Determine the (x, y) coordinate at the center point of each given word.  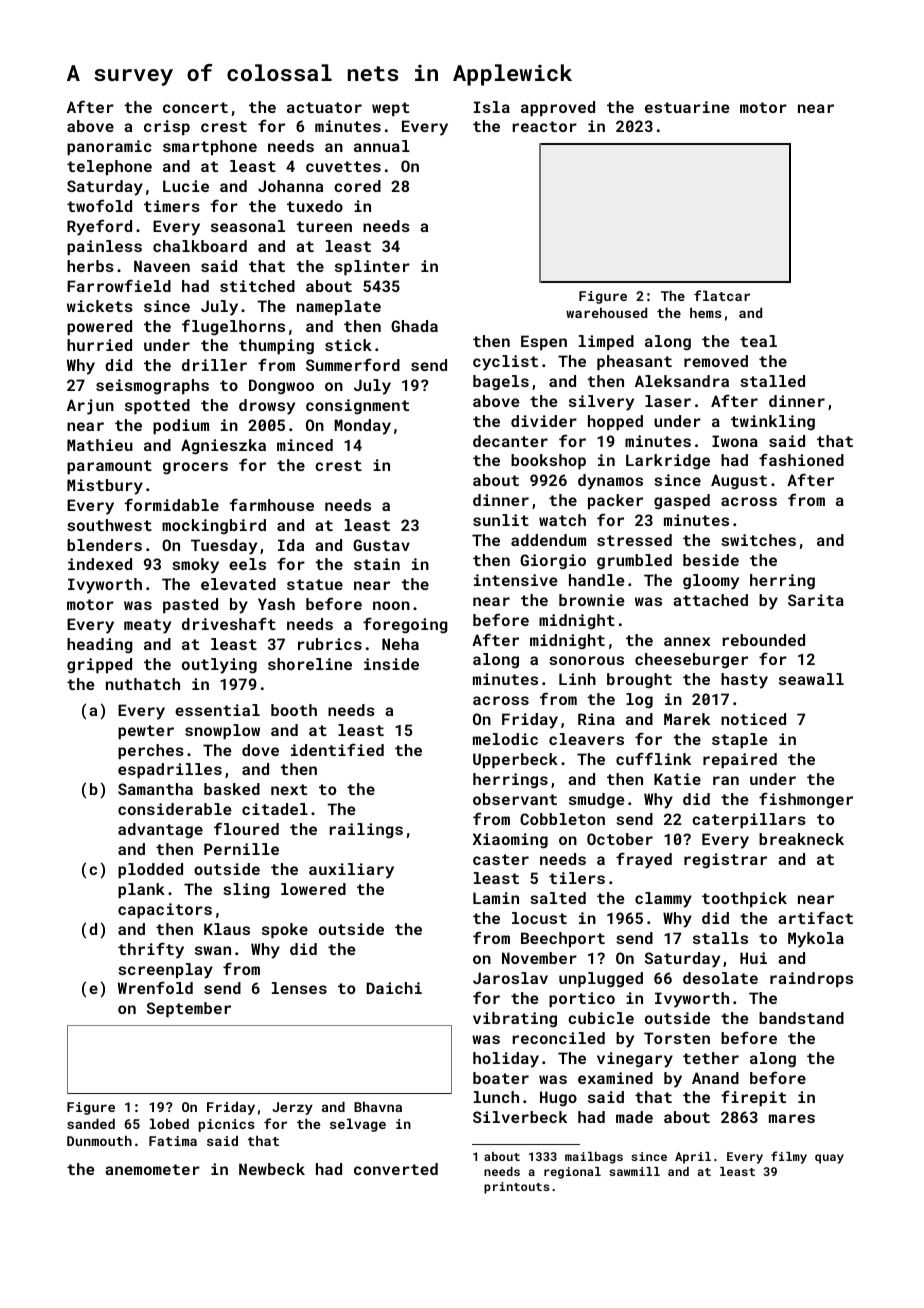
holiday (506, 1060)
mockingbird (214, 527)
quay (829, 1159)
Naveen (162, 266)
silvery (601, 403)
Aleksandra (682, 381)
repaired (740, 760)
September (189, 1009)
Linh (577, 679)
